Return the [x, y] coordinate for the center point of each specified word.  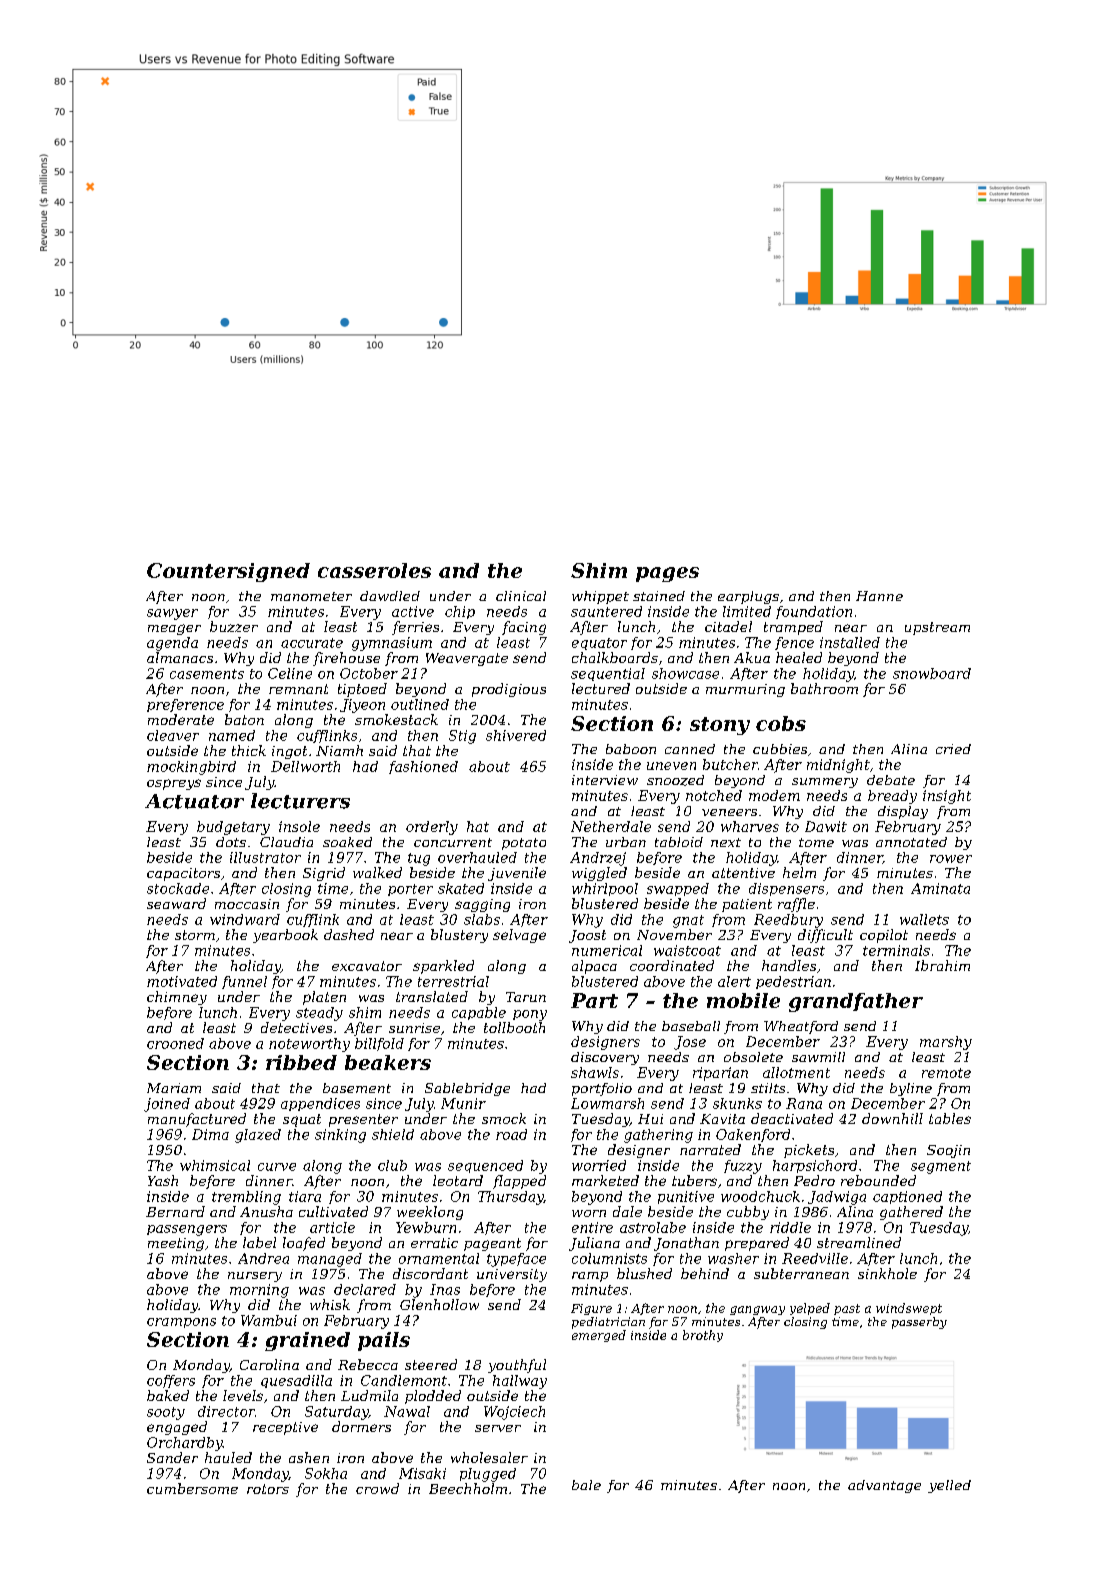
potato [524, 844]
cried [953, 749]
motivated [182, 981]
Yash [163, 1180]
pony [530, 1015]
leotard [458, 1180]
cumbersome [192, 1488]
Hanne [879, 596]
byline [911, 1089]
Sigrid [324, 874]
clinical [521, 596]
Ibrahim [942, 965]
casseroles [374, 570]
